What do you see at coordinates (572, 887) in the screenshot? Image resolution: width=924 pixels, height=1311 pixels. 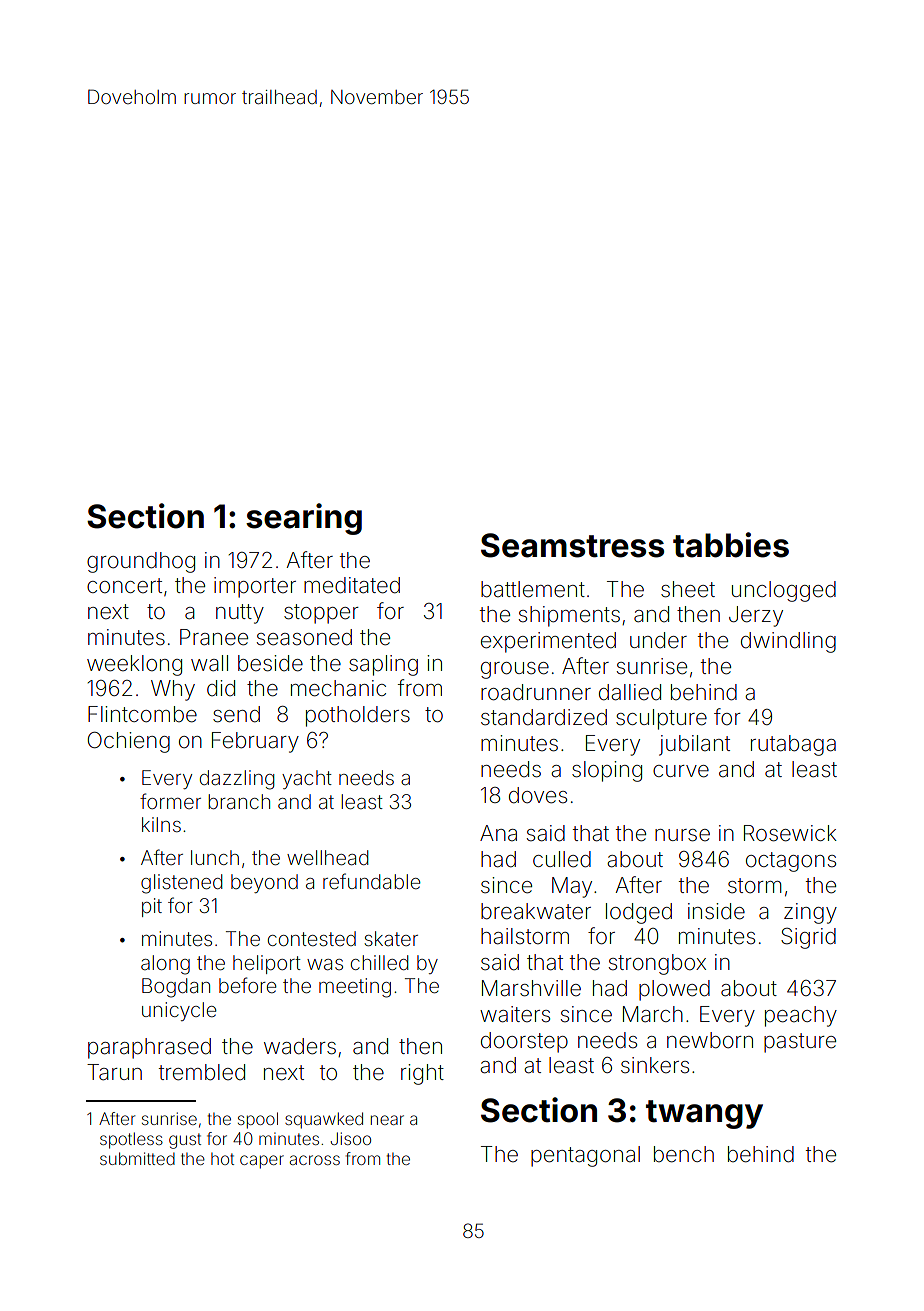 I see `May` at bounding box center [572, 887].
